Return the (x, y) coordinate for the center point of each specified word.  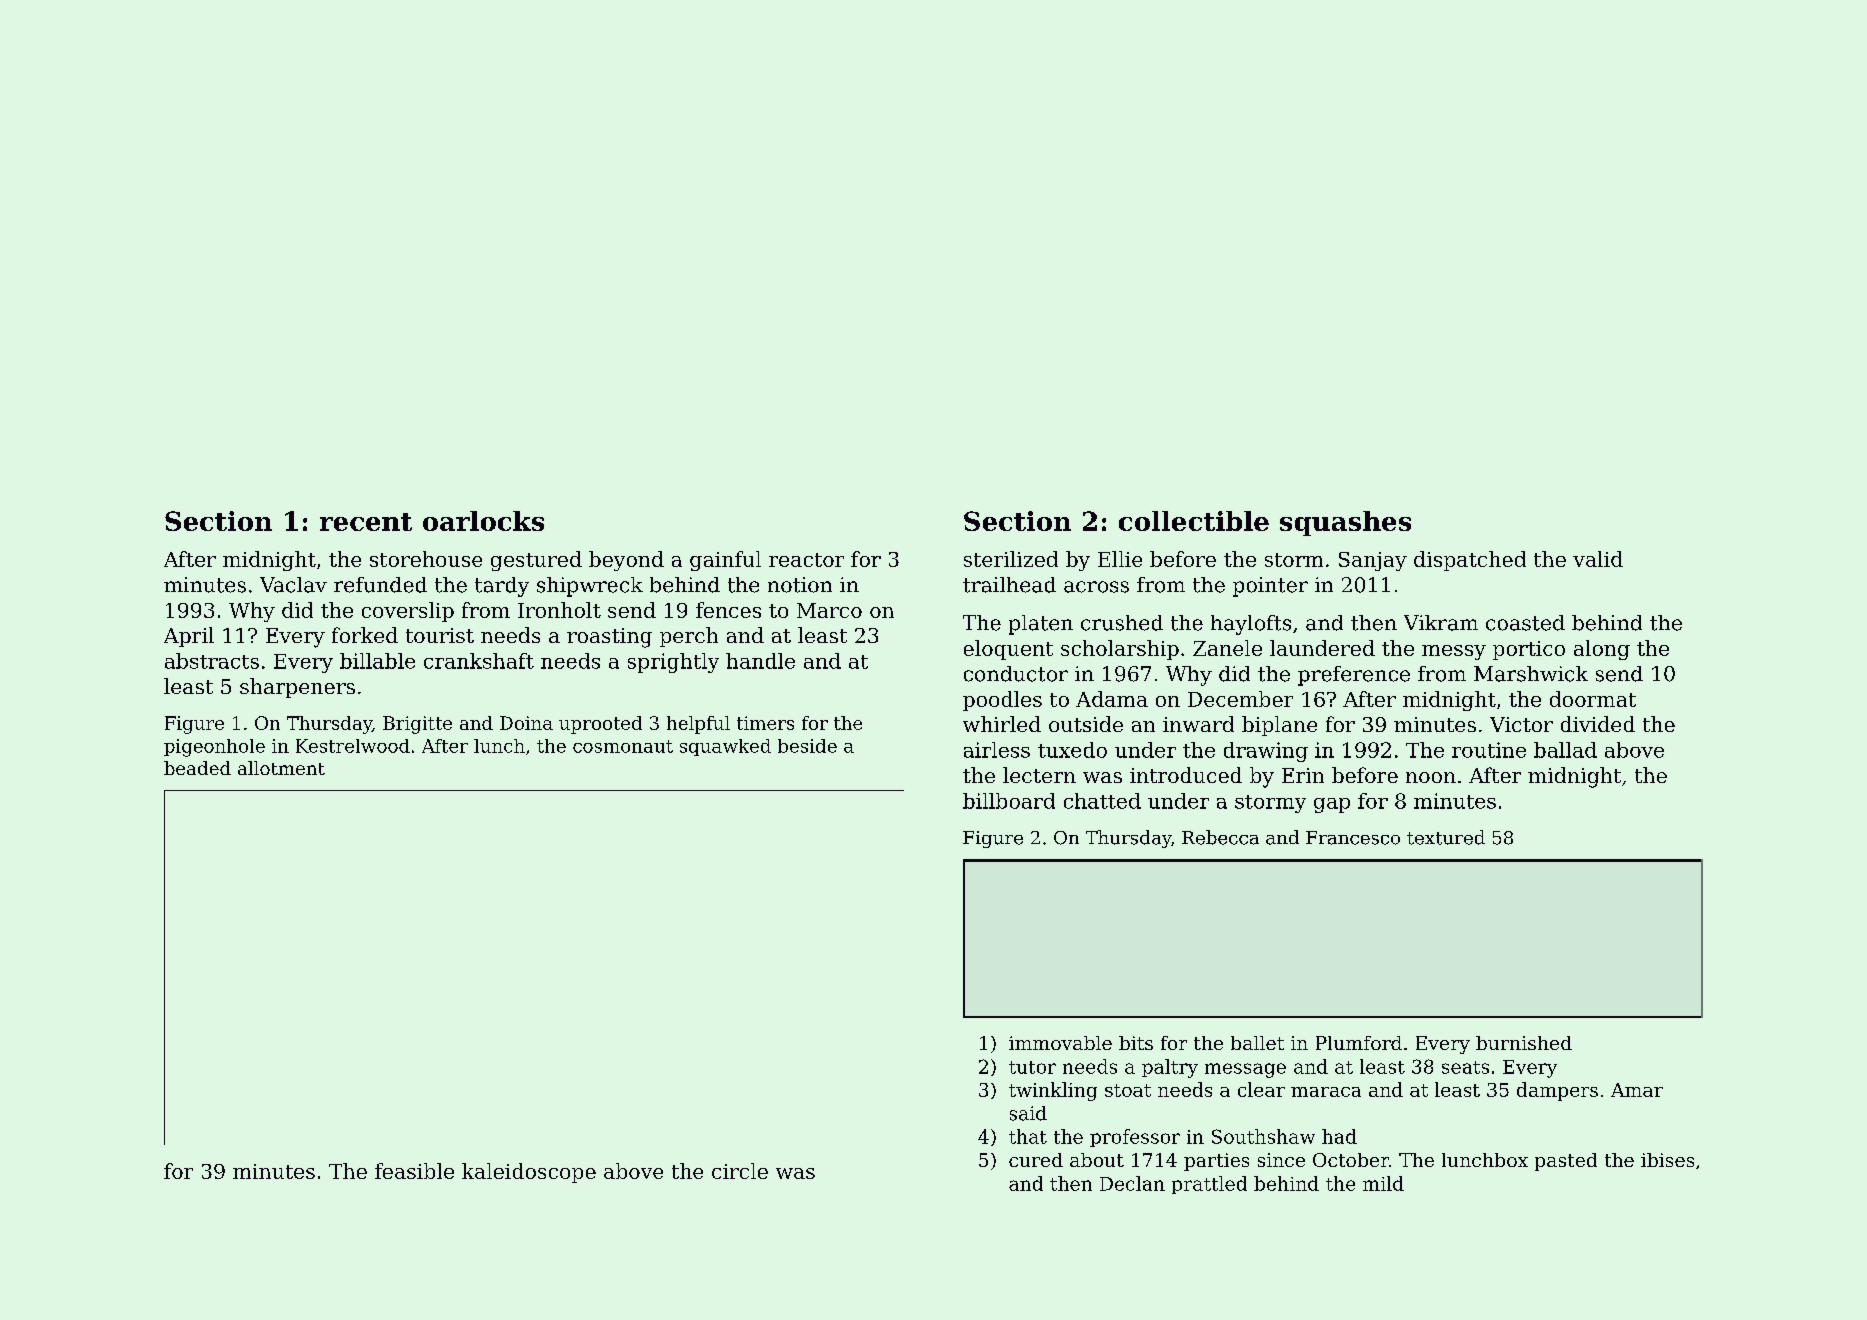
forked (365, 635)
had (1339, 1136)
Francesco (1353, 838)
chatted (1102, 801)
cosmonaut (623, 746)
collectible (1194, 521)
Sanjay (1373, 561)
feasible (414, 1171)
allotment (281, 768)
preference (1354, 676)
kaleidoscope (529, 1173)
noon (1431, 777)
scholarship (1120, 650)
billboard (1009, 801)
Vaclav (293, 585)
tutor (1032, 1067)
